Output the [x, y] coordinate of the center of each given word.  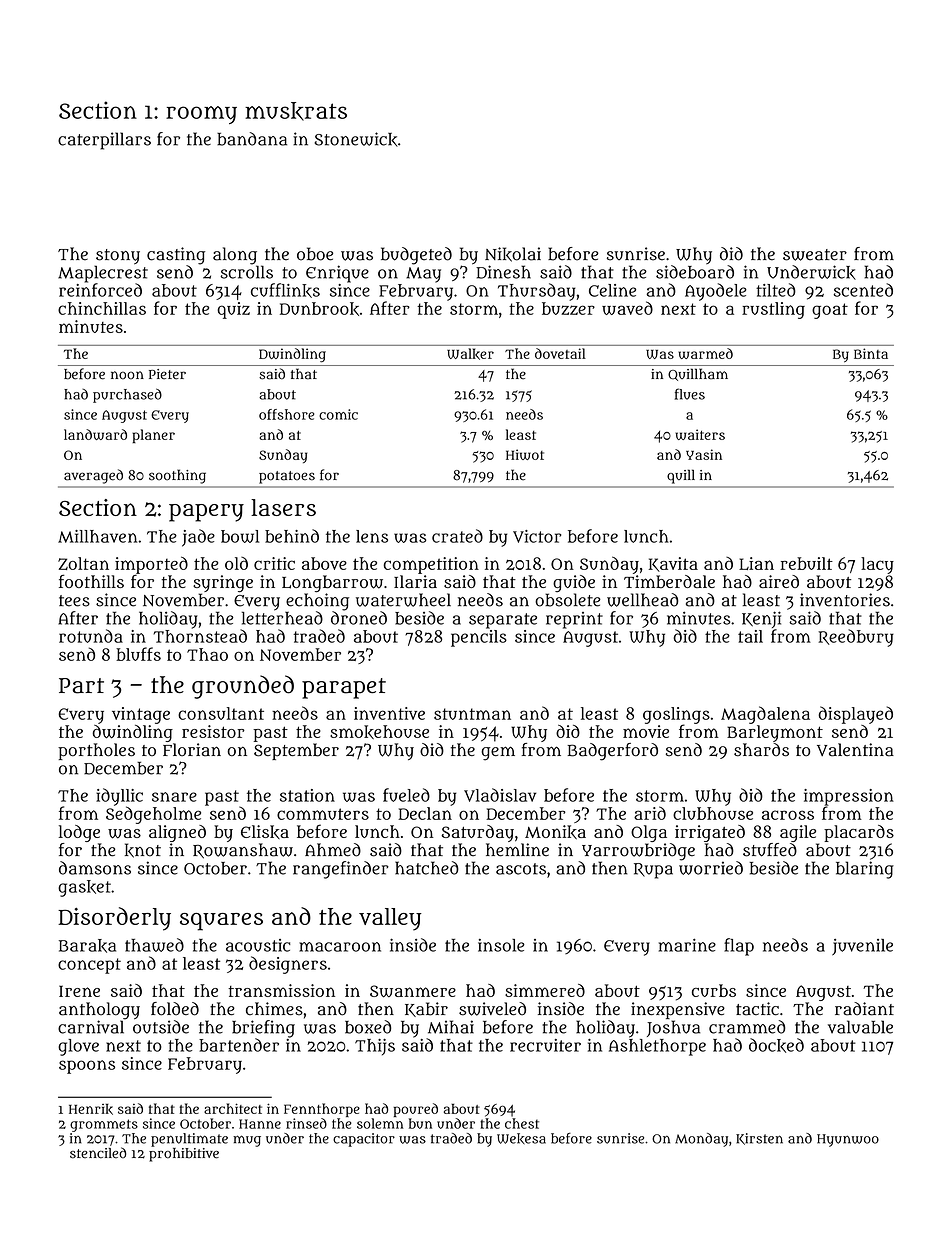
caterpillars [104, 141]
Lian [756, 563]
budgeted [416, 256]
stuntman [472, 714]
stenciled [98, 1153]
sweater [815, 255]
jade [198, 538]
